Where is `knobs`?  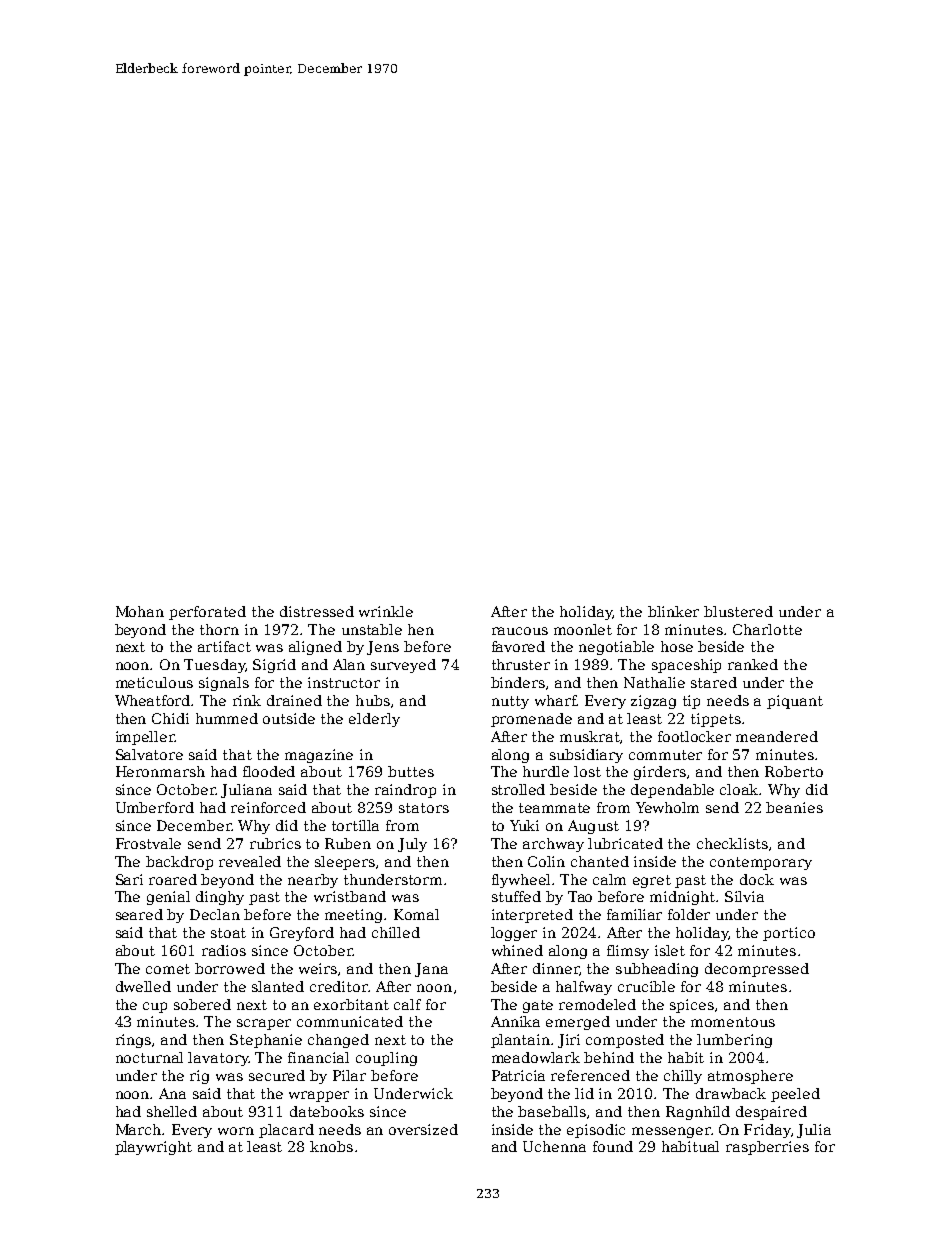
knobs is located at coordinates (331, 1146).
